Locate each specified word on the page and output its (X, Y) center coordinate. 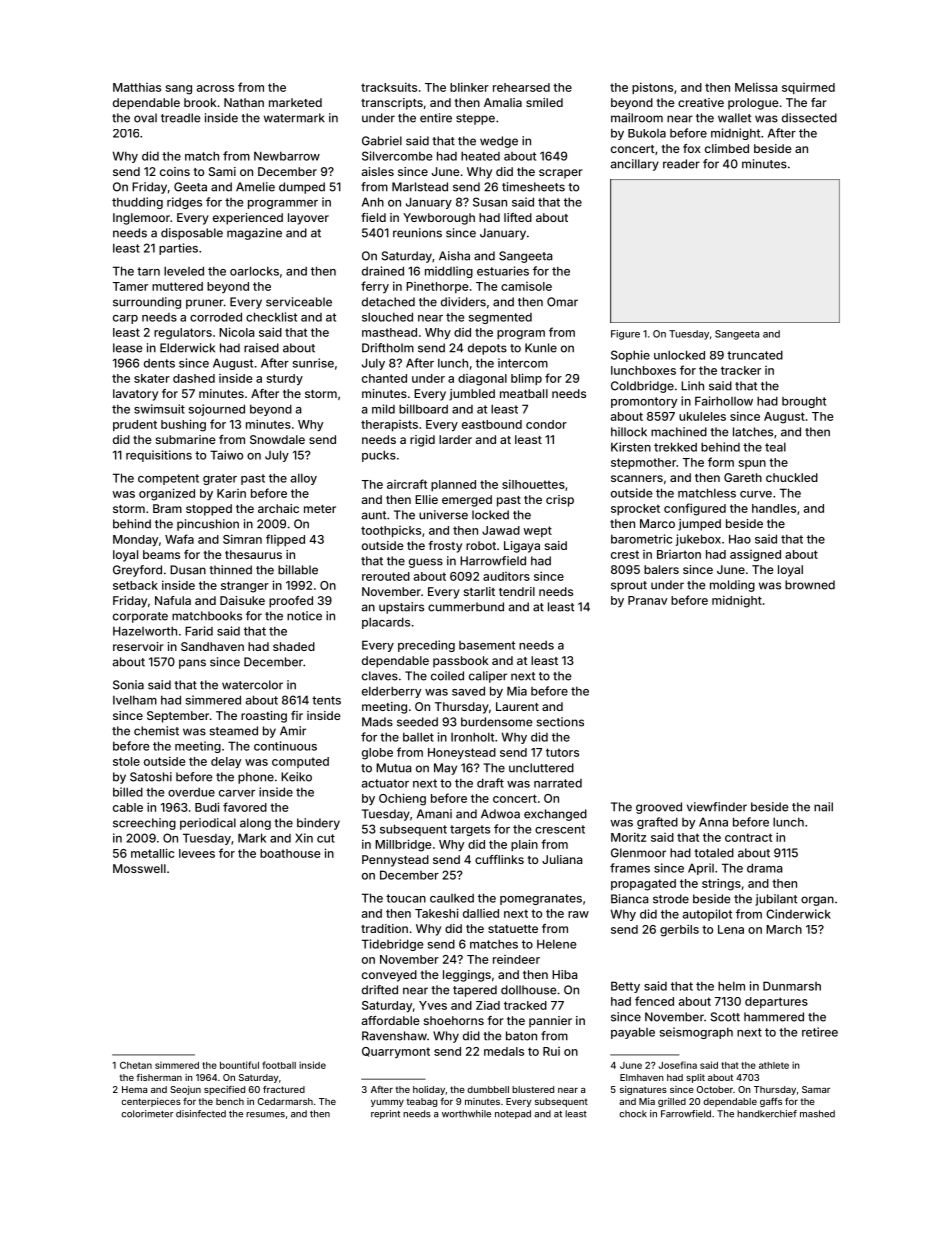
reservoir (138, 646)
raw (578, 914)
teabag (421, 1102)
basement (487, 645)
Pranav (647, 600)
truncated (755, 355)
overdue (191, 792)
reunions (417, 233)
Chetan (136, 1065)
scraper (561, 174)
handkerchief (767, 1114)
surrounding (147, 303)
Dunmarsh (792, 986)
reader (681, 164)
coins (175, 171)
